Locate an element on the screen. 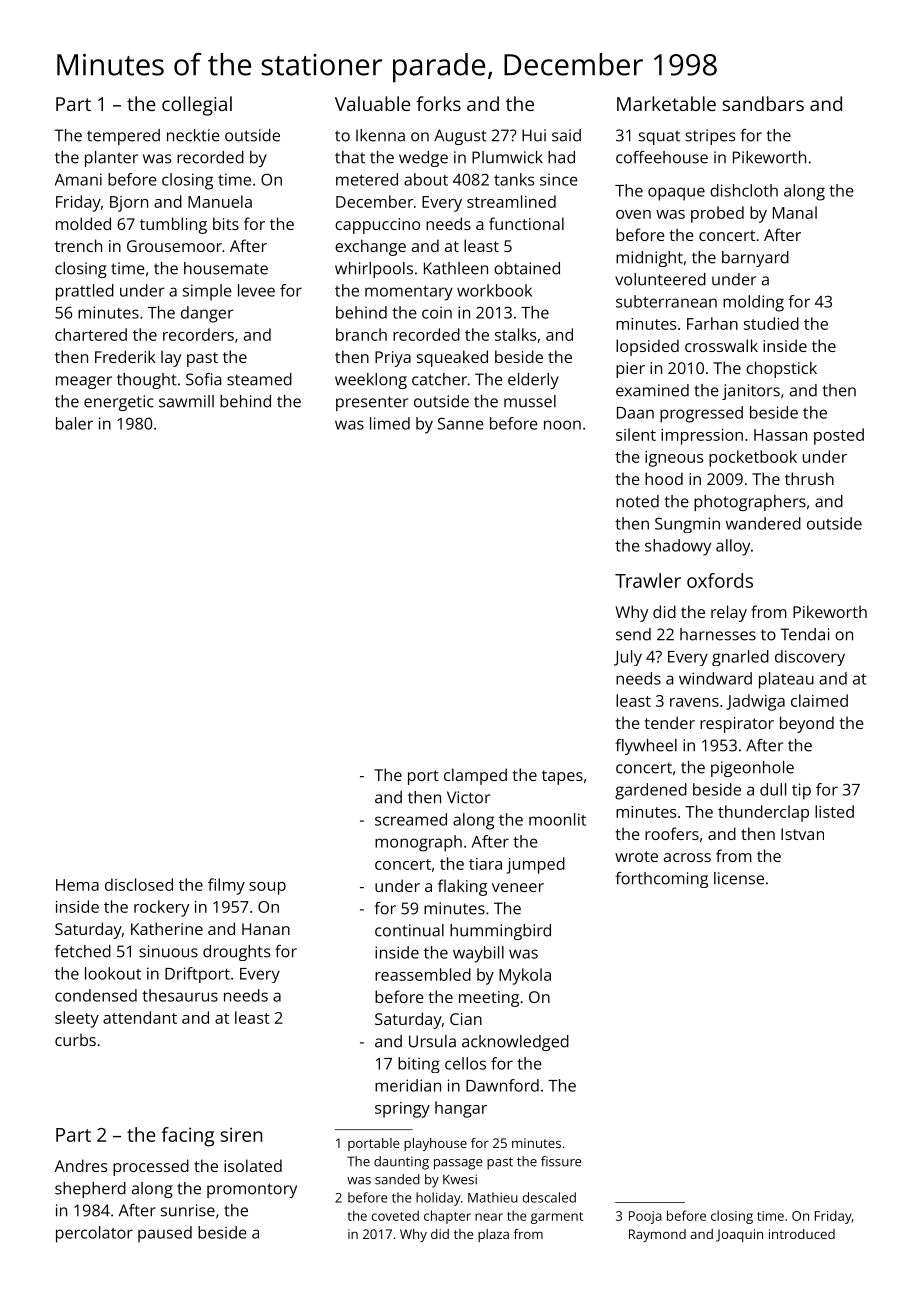 The height and width of the screenshot is (1308, 924). Pooja is located at coordinates (645, 1217).
